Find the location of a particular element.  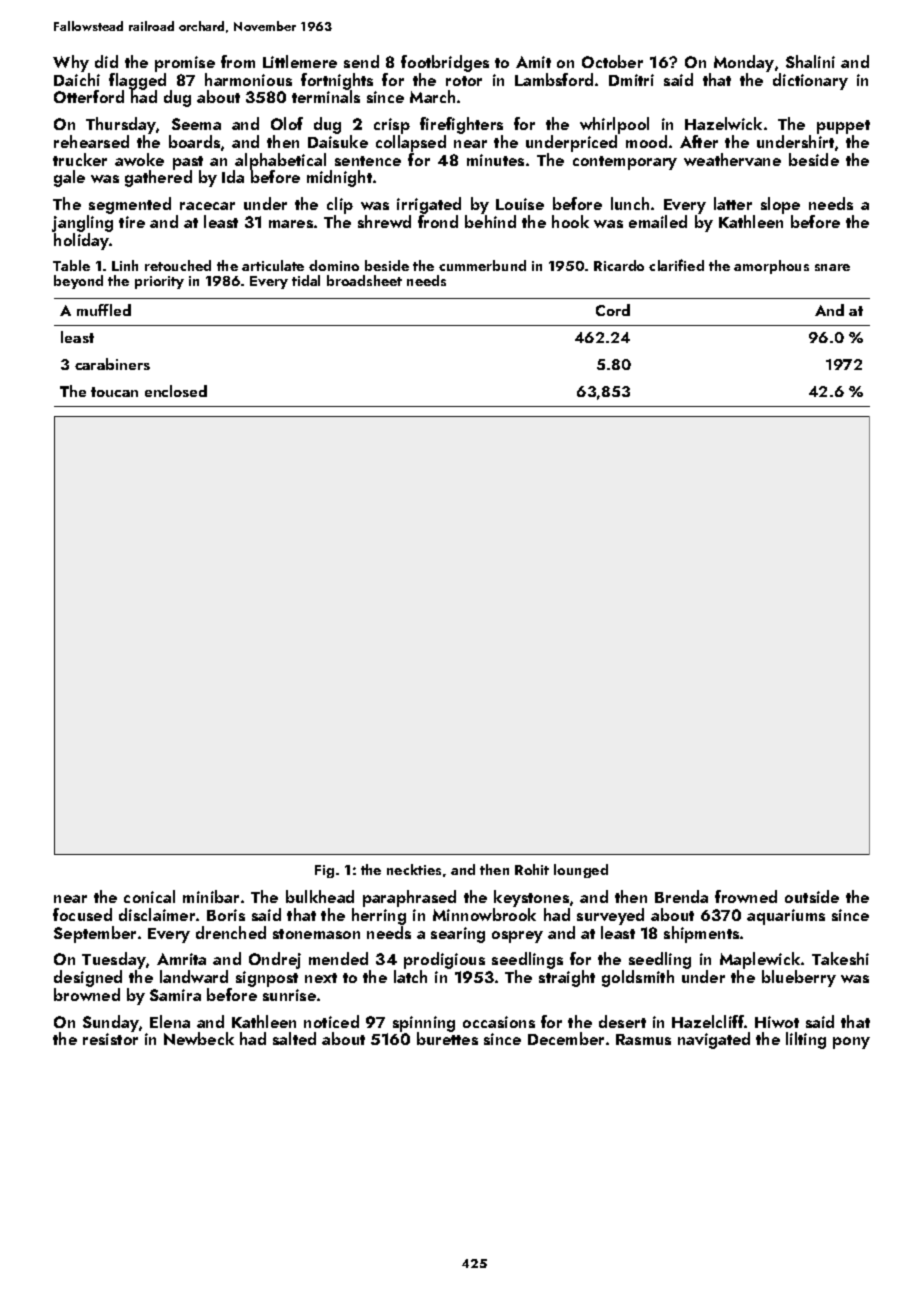

outside is located at coordinates (812, 896).
